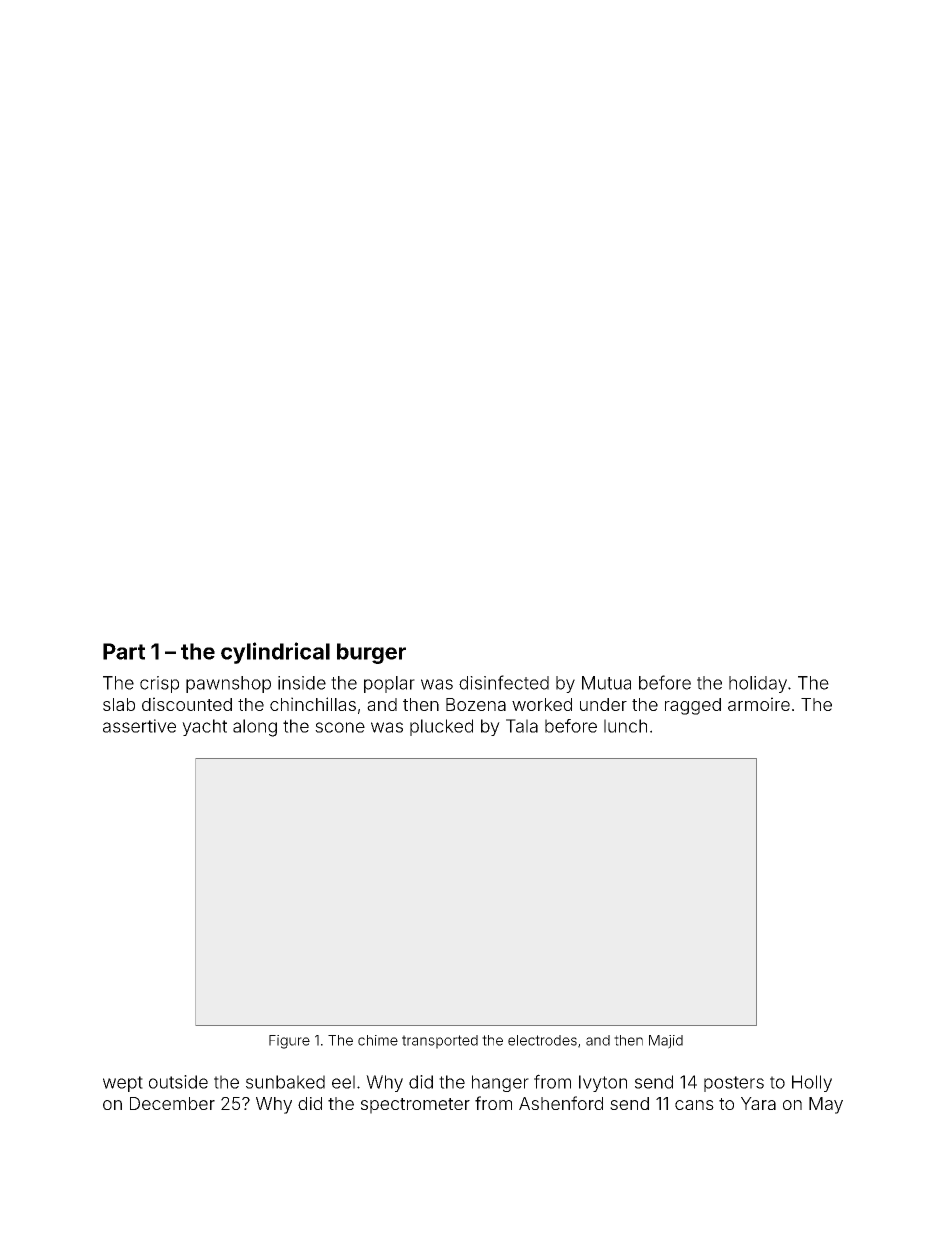 Image resolution: width=952 pixels, height=1233 pixels. I want to click on yacht, so click(204, 727).
